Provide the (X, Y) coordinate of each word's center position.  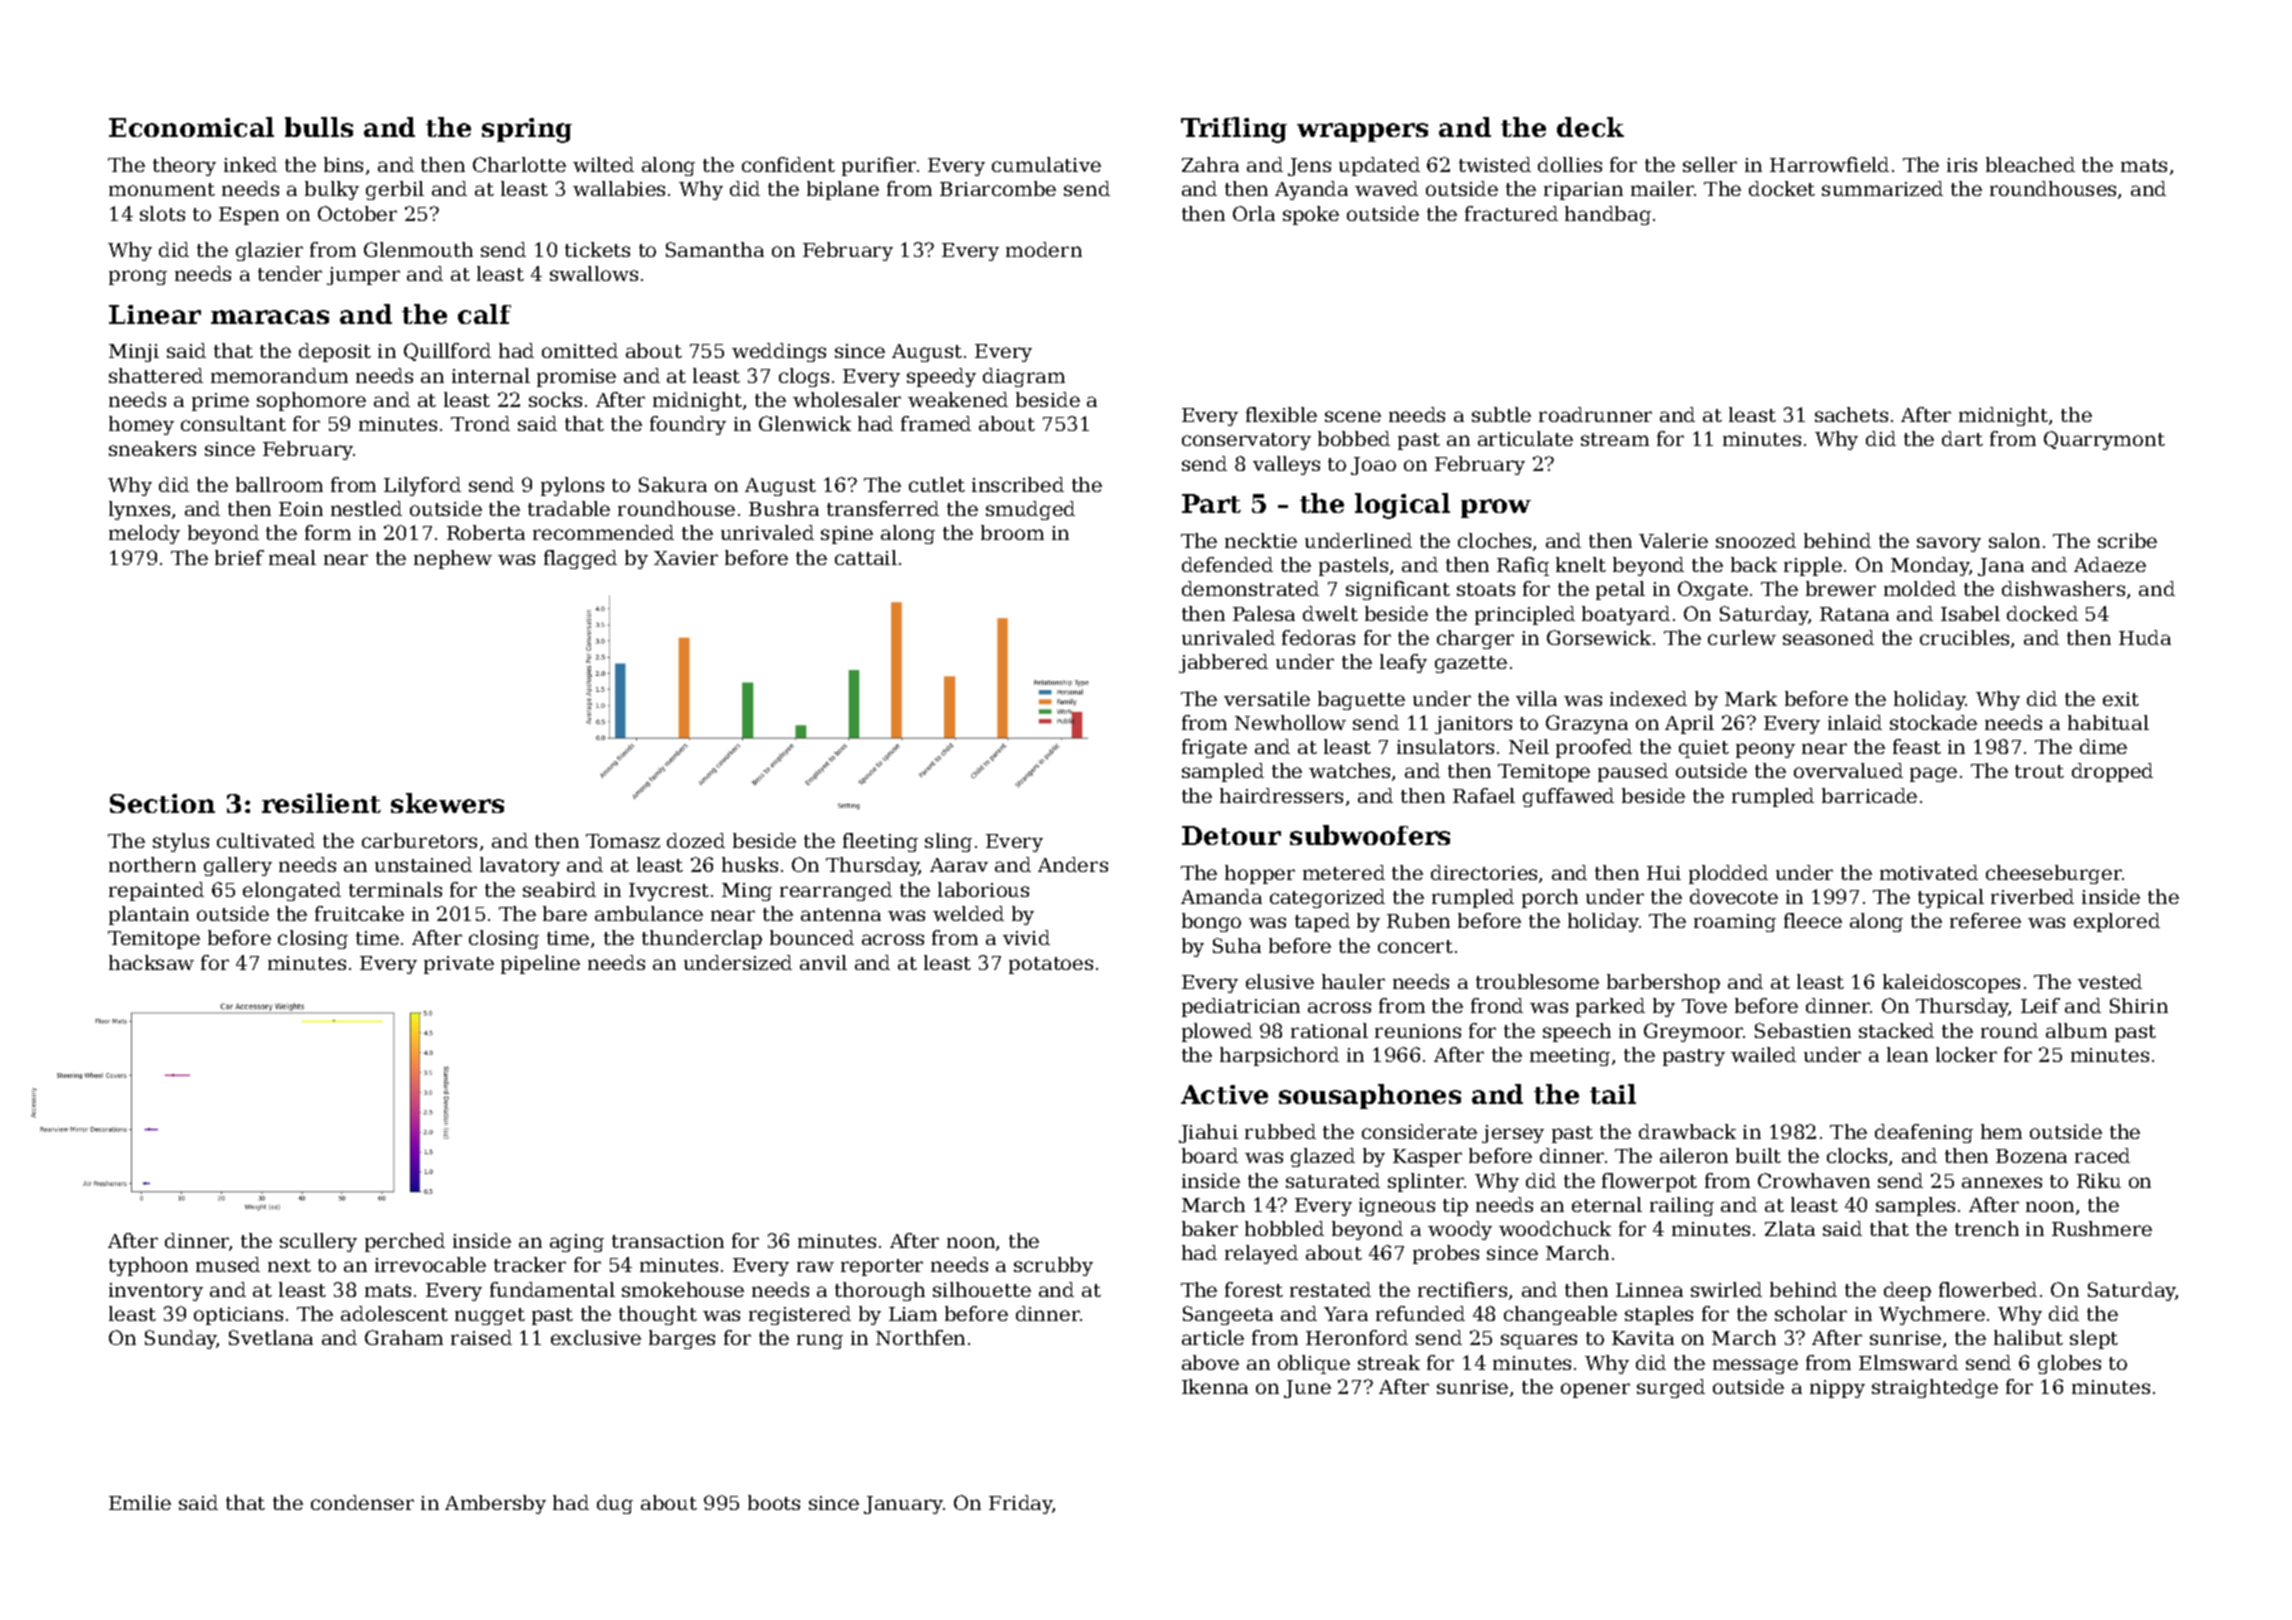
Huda (2145, 637)
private (459, 965)
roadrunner (1595, 414)
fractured (1511, 213)
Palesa (1264, 613)
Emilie (140, 1502)
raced (2102, 1155)
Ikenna (1215, 1386)
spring (527, 130)
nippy (1837, 1389)
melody (144, 534)
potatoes (1051, 965)
